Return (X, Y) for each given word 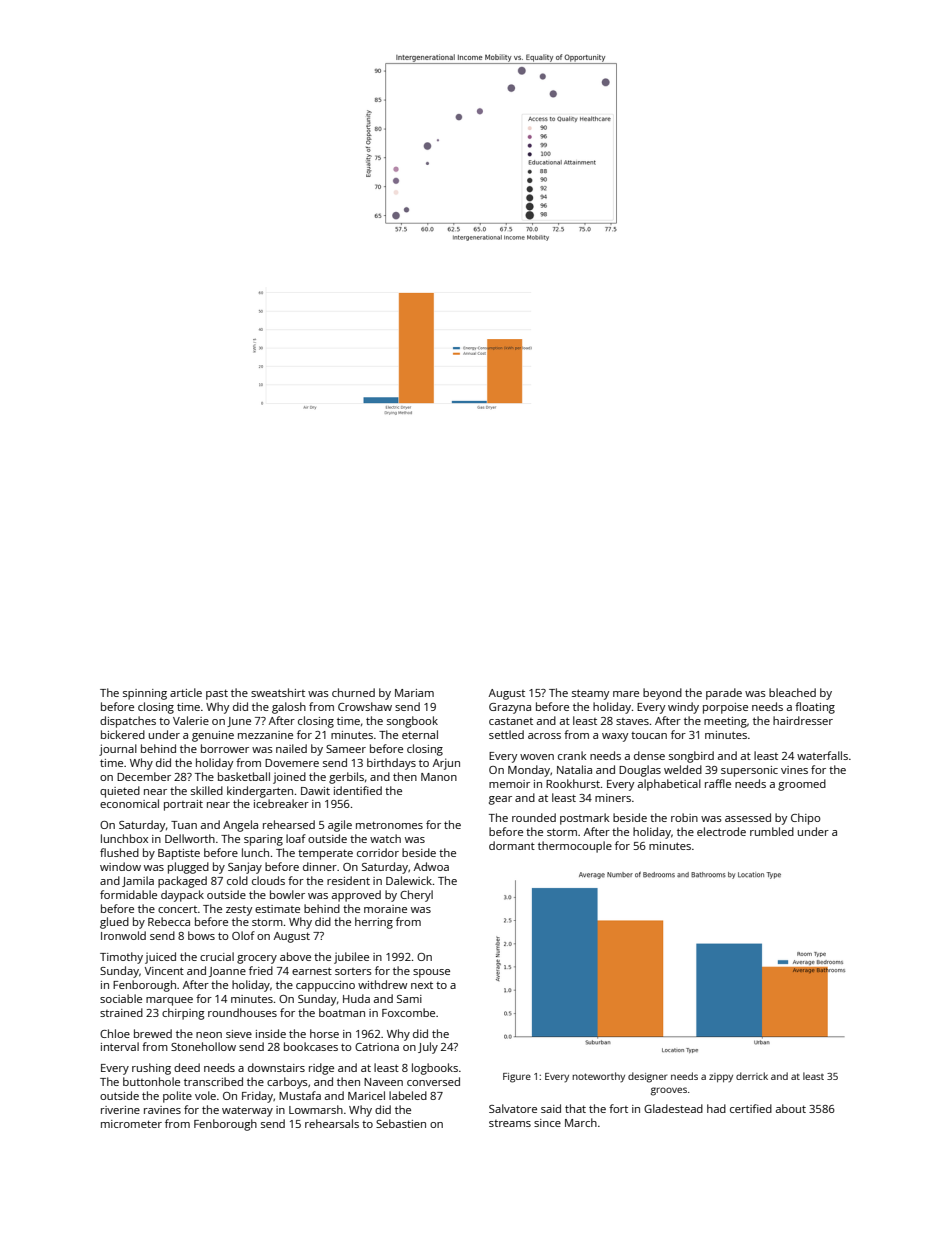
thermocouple (575, 847)
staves (632, 721)
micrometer (131, 1124)
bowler (287, 894)
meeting (725, 722)
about (791, 1108)
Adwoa (431, 866)
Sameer (346, 749)
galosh (289, 708)
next (422, 985)
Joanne (227, 972)
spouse (431, 973)
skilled (207, 790)
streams (510, 1123)
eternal (420, 734)
